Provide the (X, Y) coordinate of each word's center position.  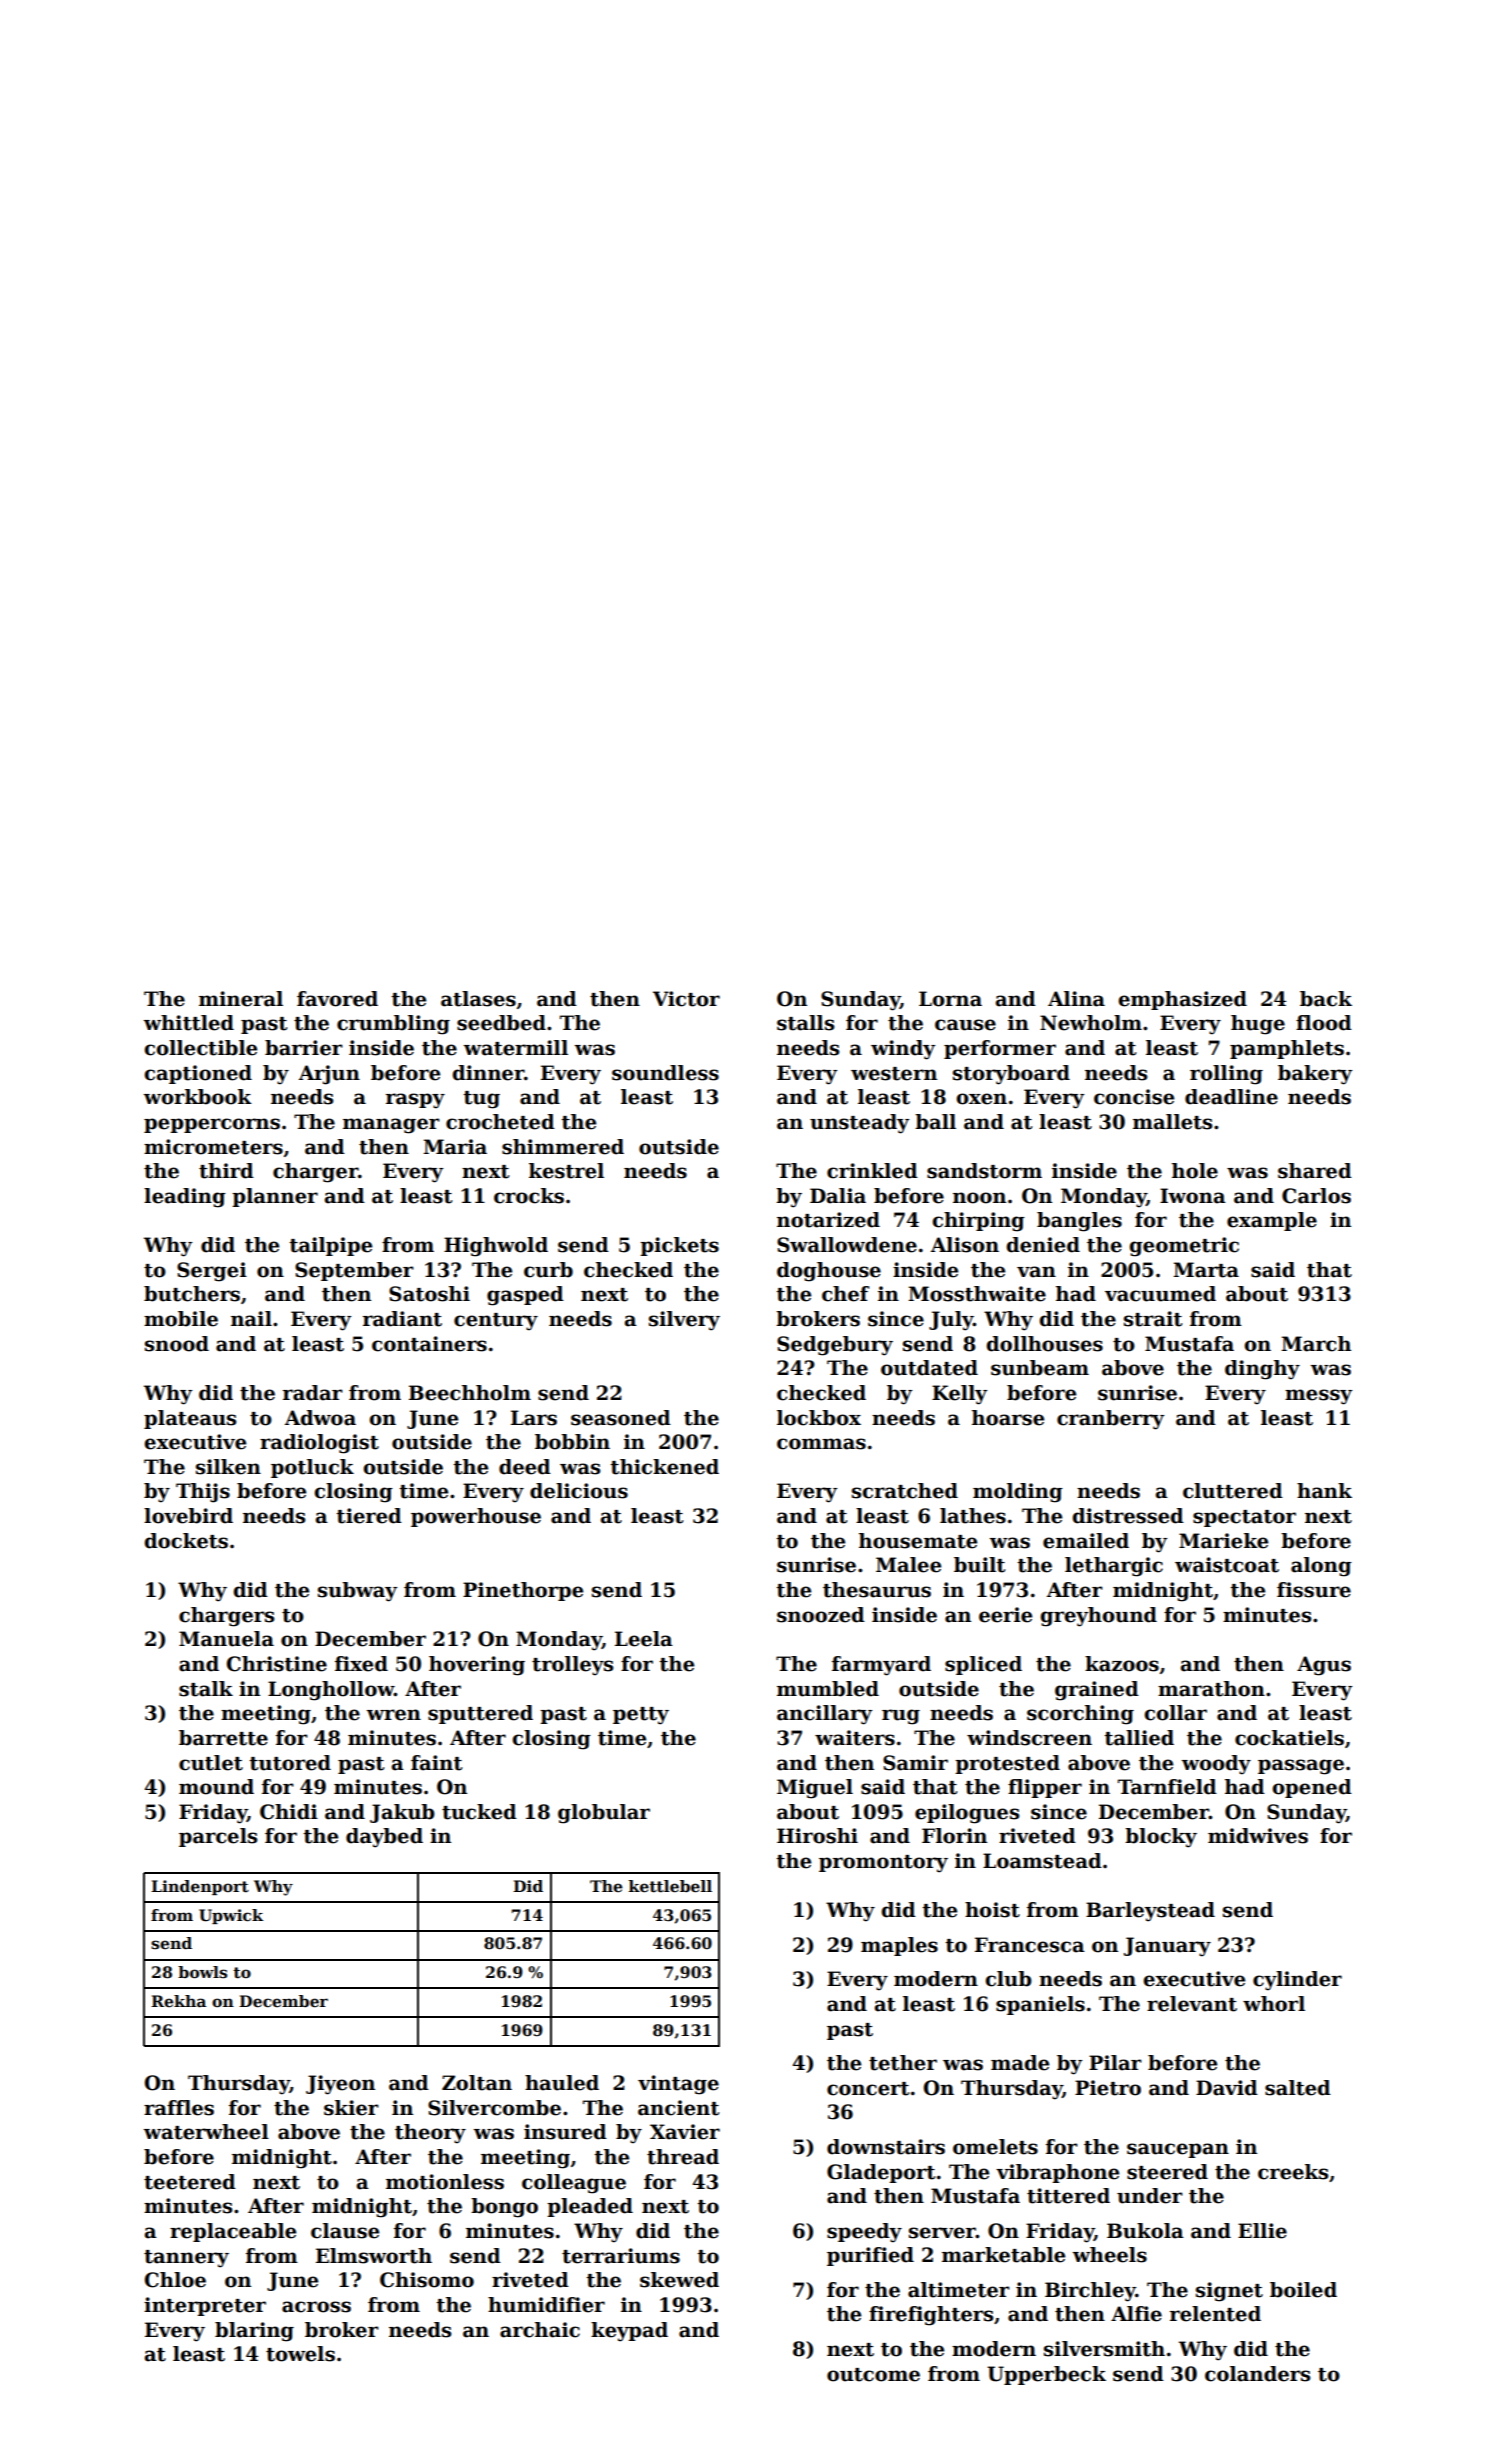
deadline (1231, 1097)
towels (300, 2354)
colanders (1257, 2374)
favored (337, 999)
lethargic (1114, 1567)
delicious (579, 1491)
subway (358, 1592)
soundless (665, 1073)
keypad (629, 2332)
